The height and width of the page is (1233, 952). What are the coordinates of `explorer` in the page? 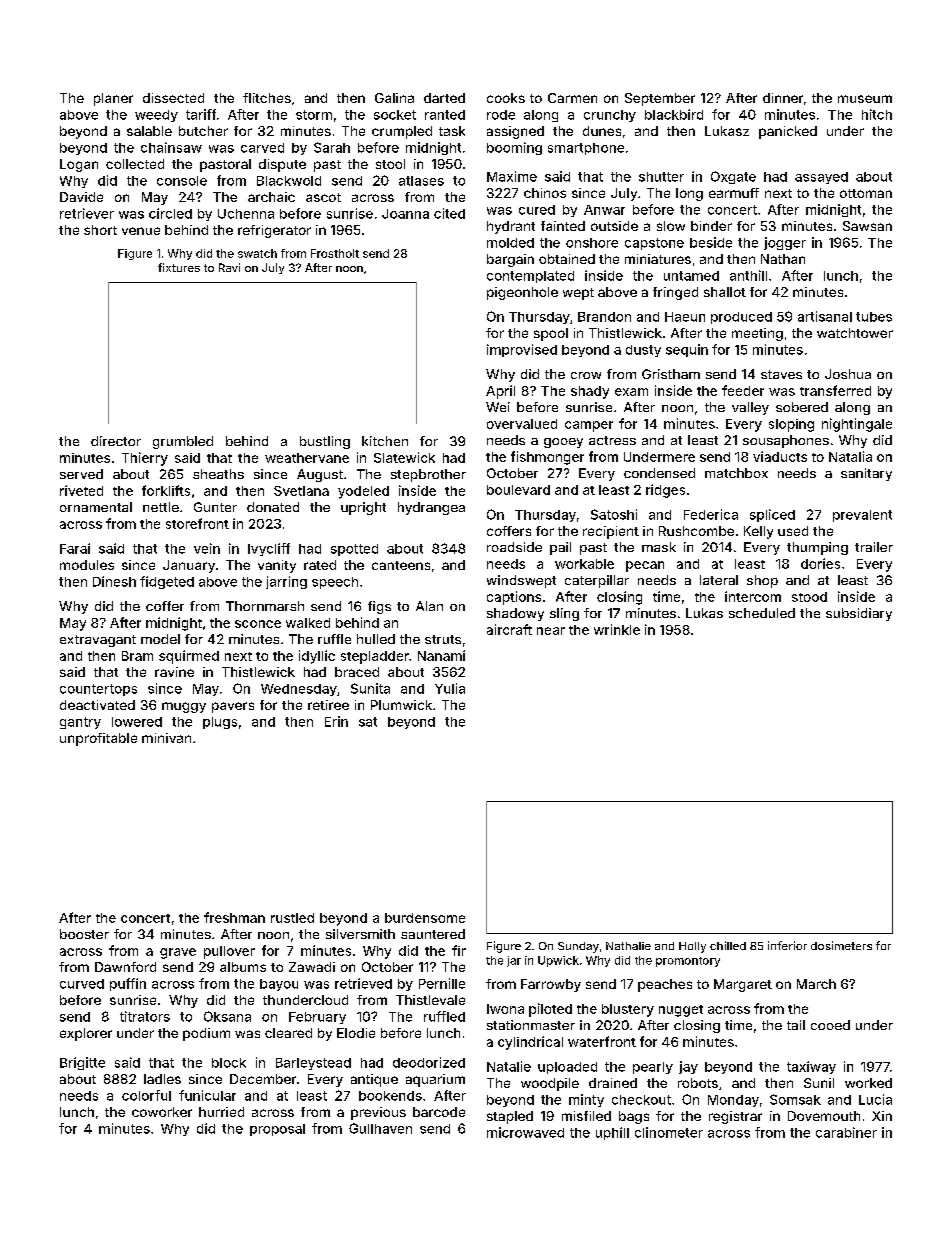 It's located at (86, 1034).
